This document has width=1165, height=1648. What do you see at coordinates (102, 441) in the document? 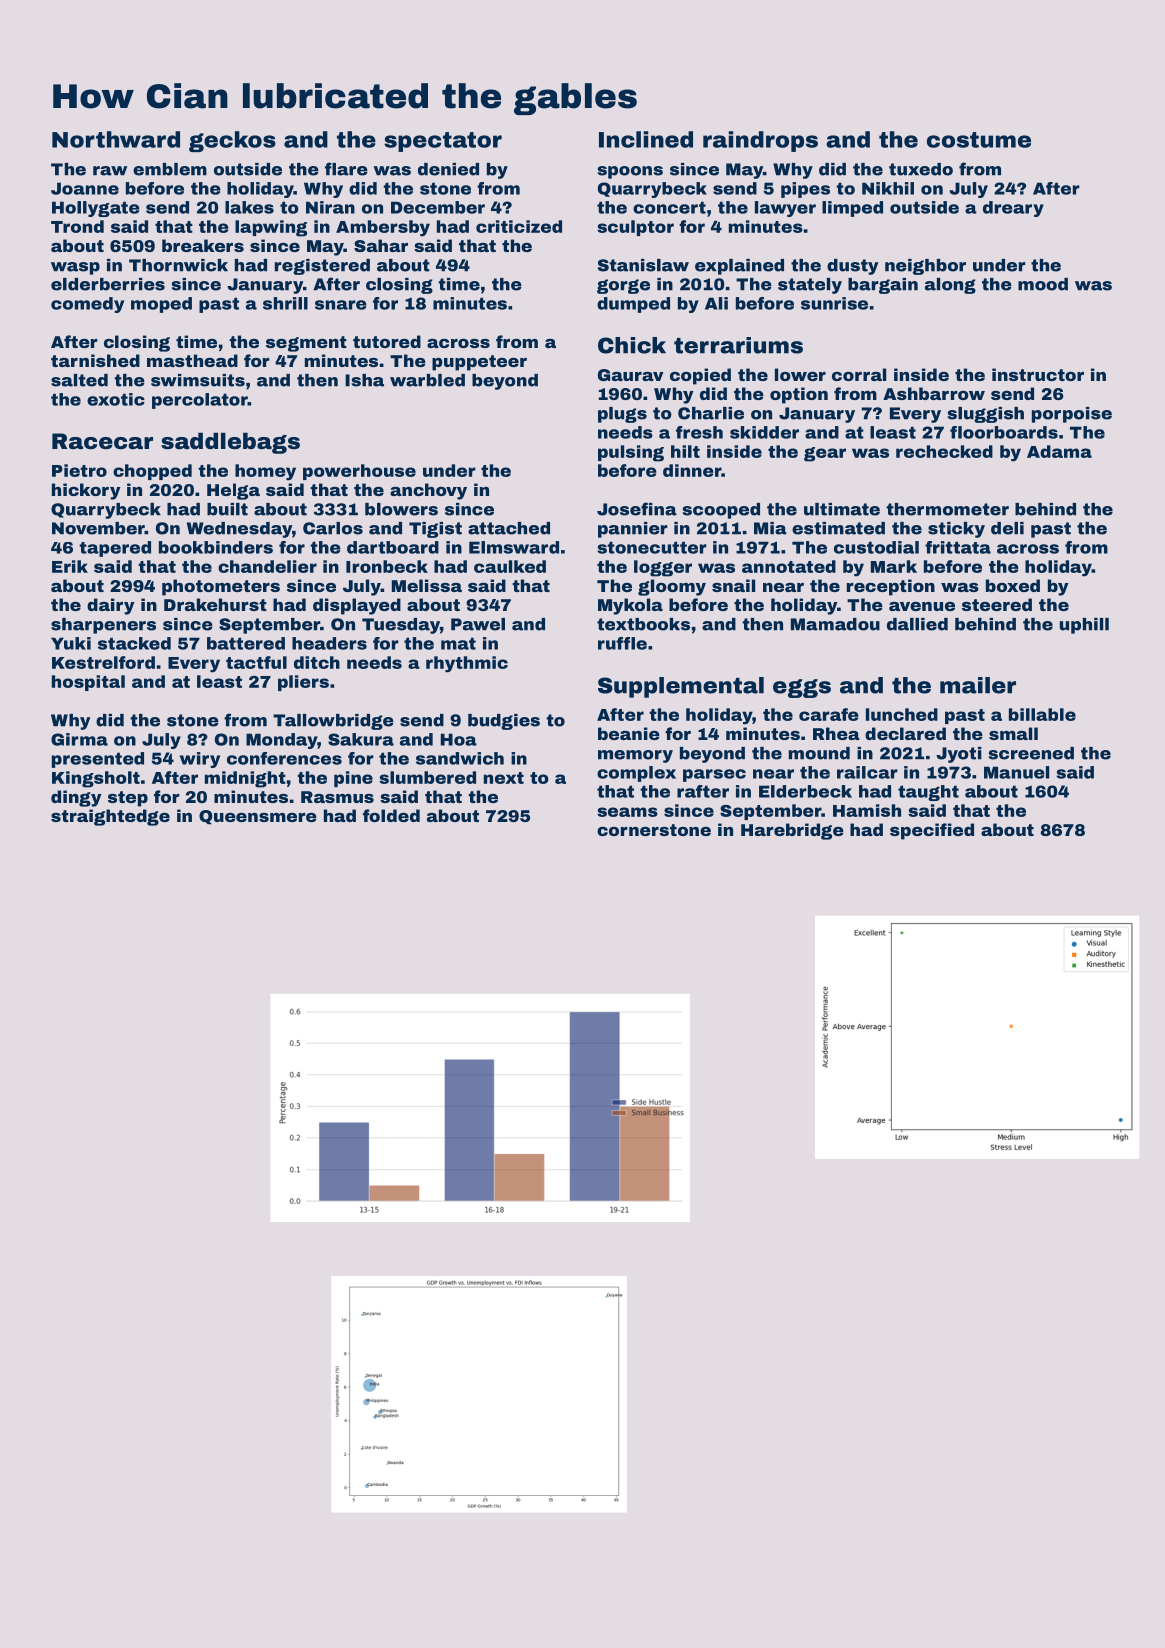
I see `Racecar` at bounding box center [102, 441].
